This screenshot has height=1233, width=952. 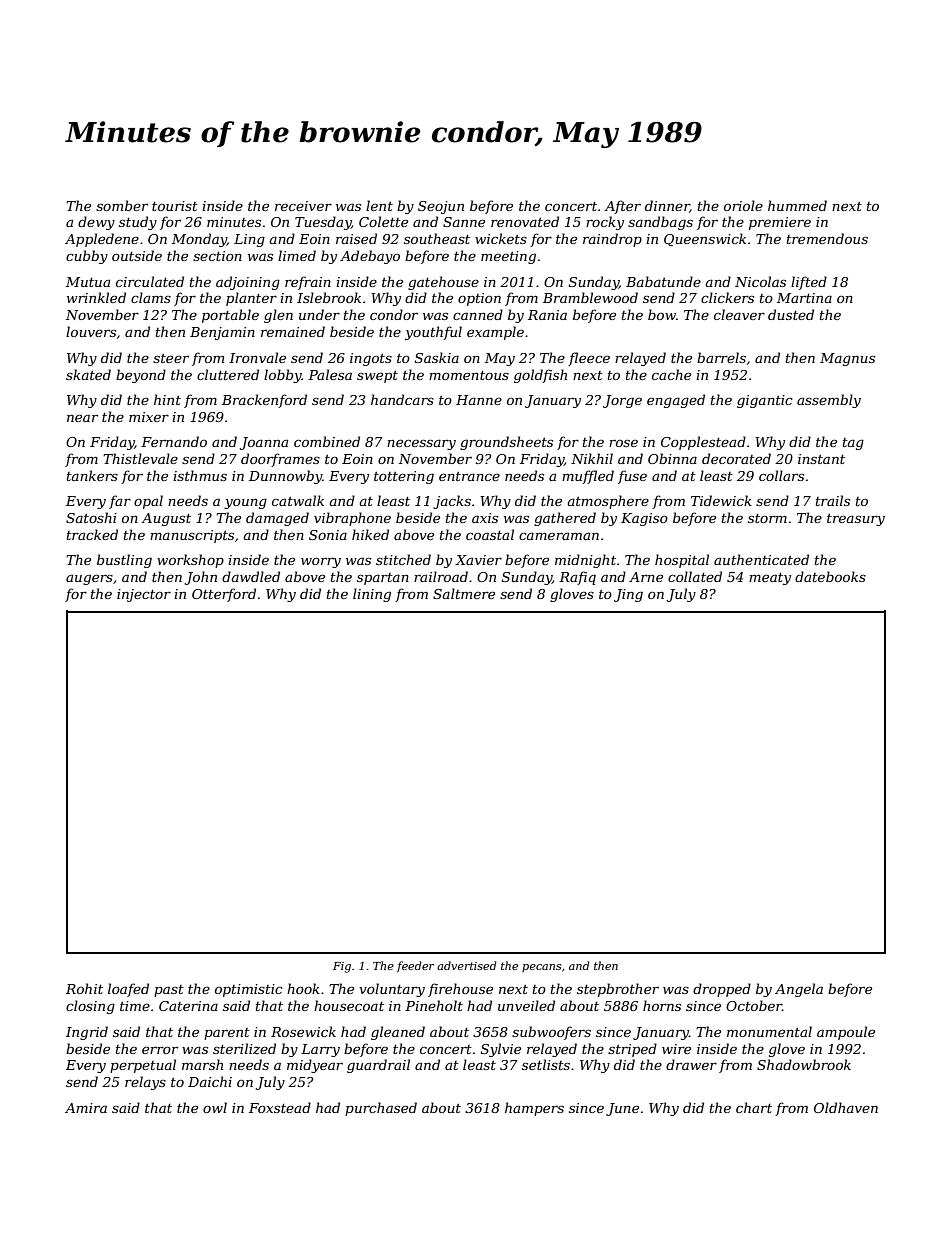 I want to click on Saltmere, so click(x=464, y=593).
